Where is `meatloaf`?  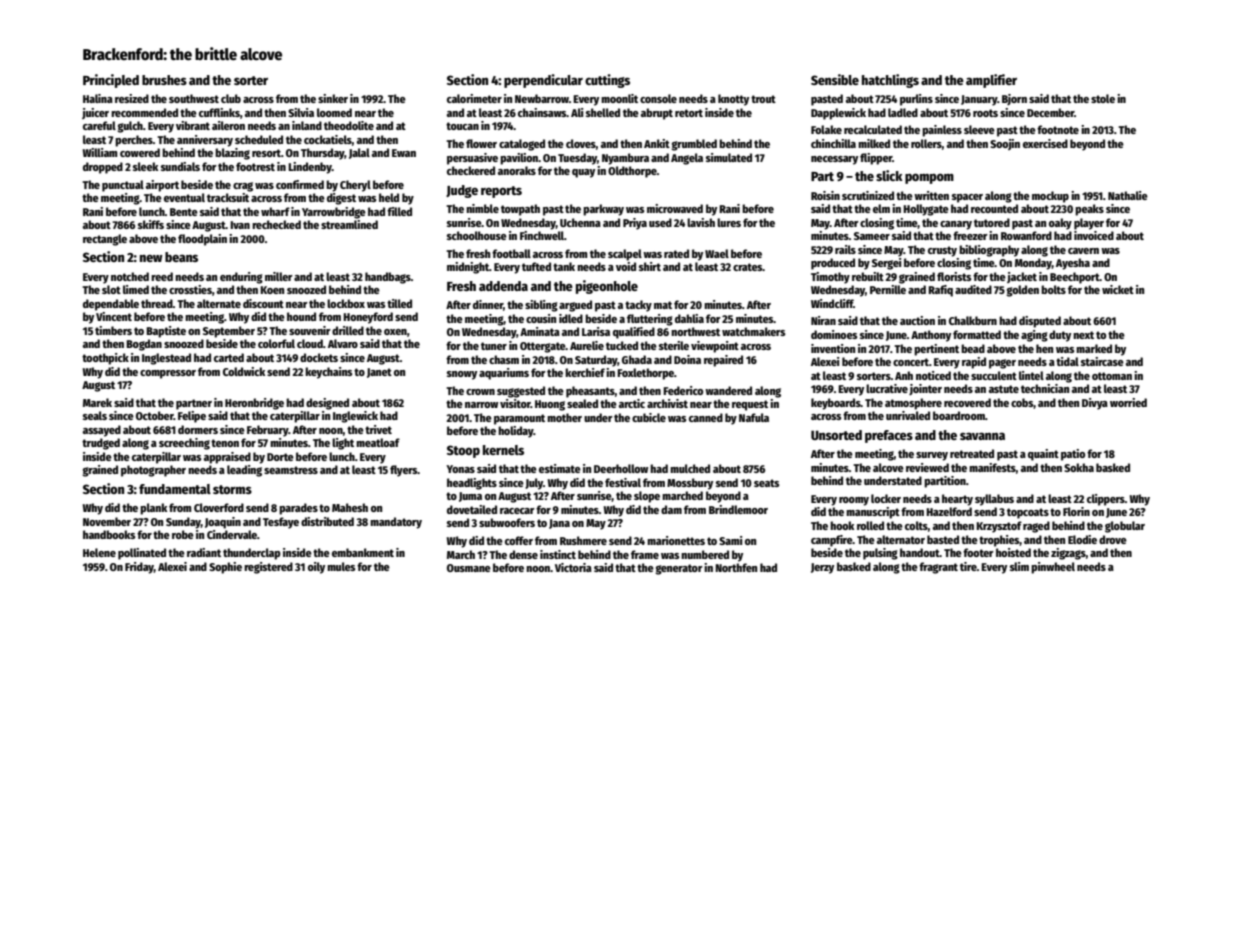
meatloaf is located at coordinates (378, 442).
